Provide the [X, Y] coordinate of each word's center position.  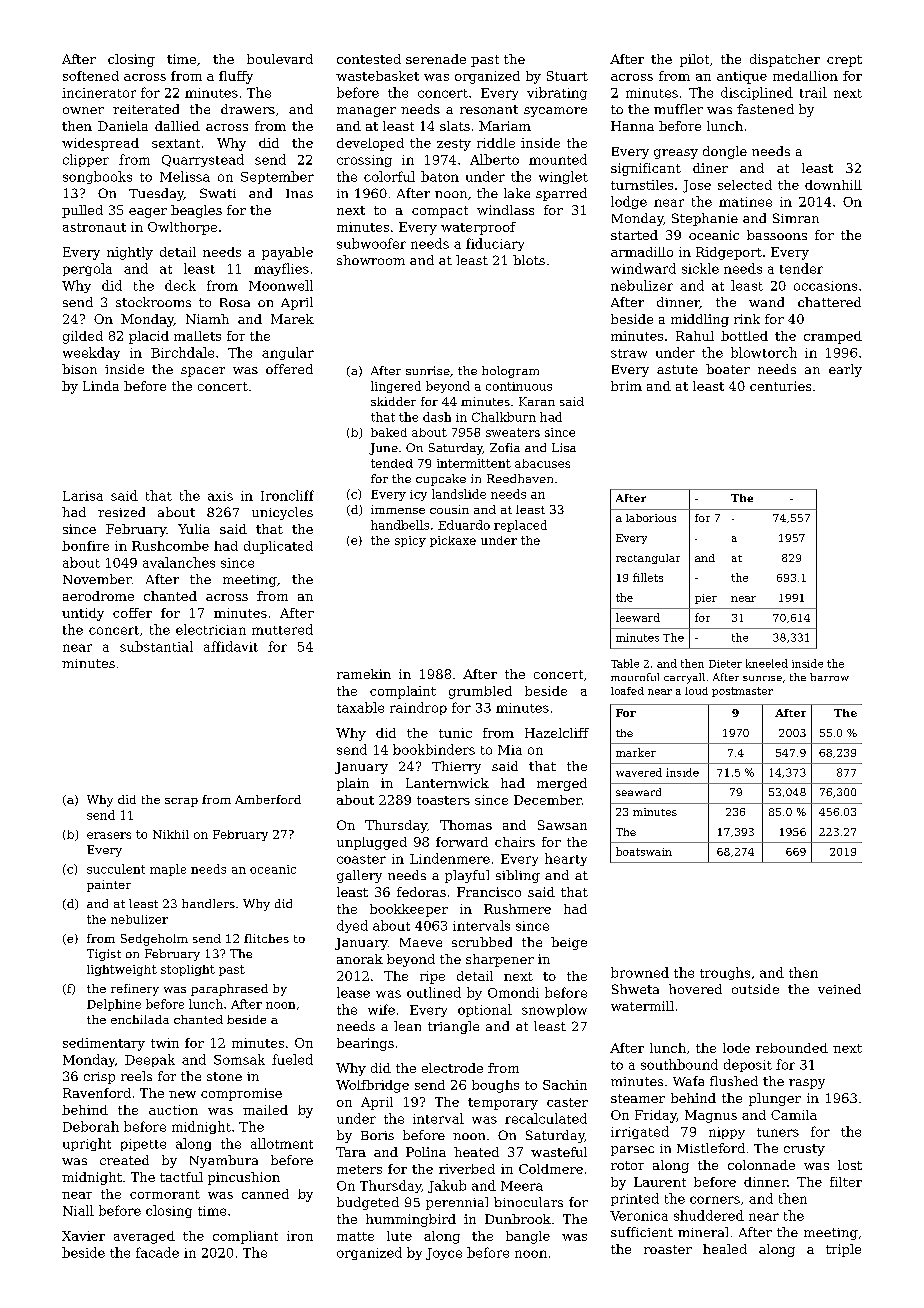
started [634, 235]
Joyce [444, 1254]
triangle [453, 1027]
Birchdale [182, 352]
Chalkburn [504, 417]
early [845, 370]
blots [529, 260]
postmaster [742, 692]
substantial [156, 646]
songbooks [97, 177]
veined [839, 989]
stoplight [188, 970]
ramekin [364, 674]
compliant [245, 1237]
